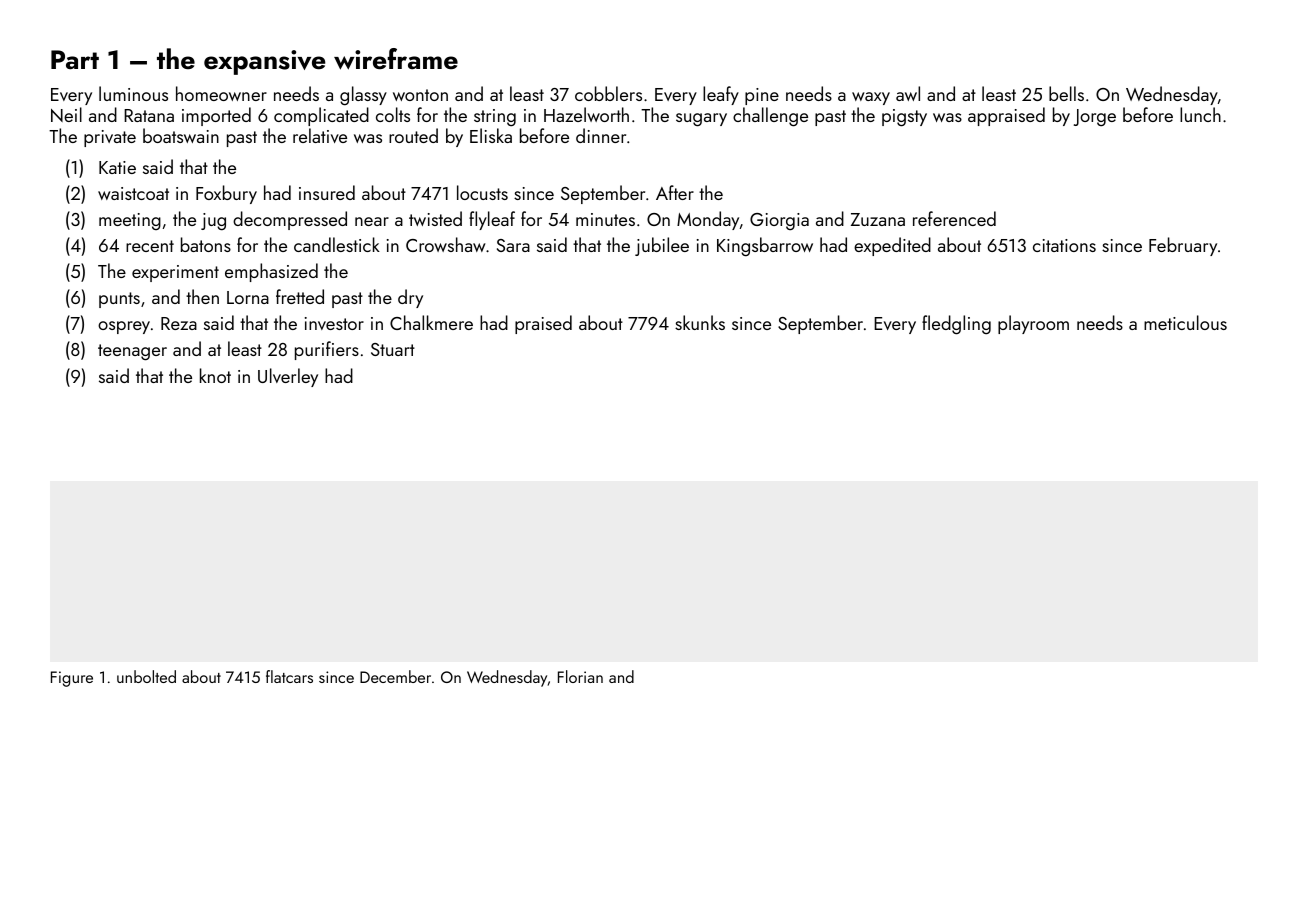 This document has height=924, width=1308. What do you see at coordinates (700, 322) in the document?
I see `skunks` at bounding box center [700, 322].
